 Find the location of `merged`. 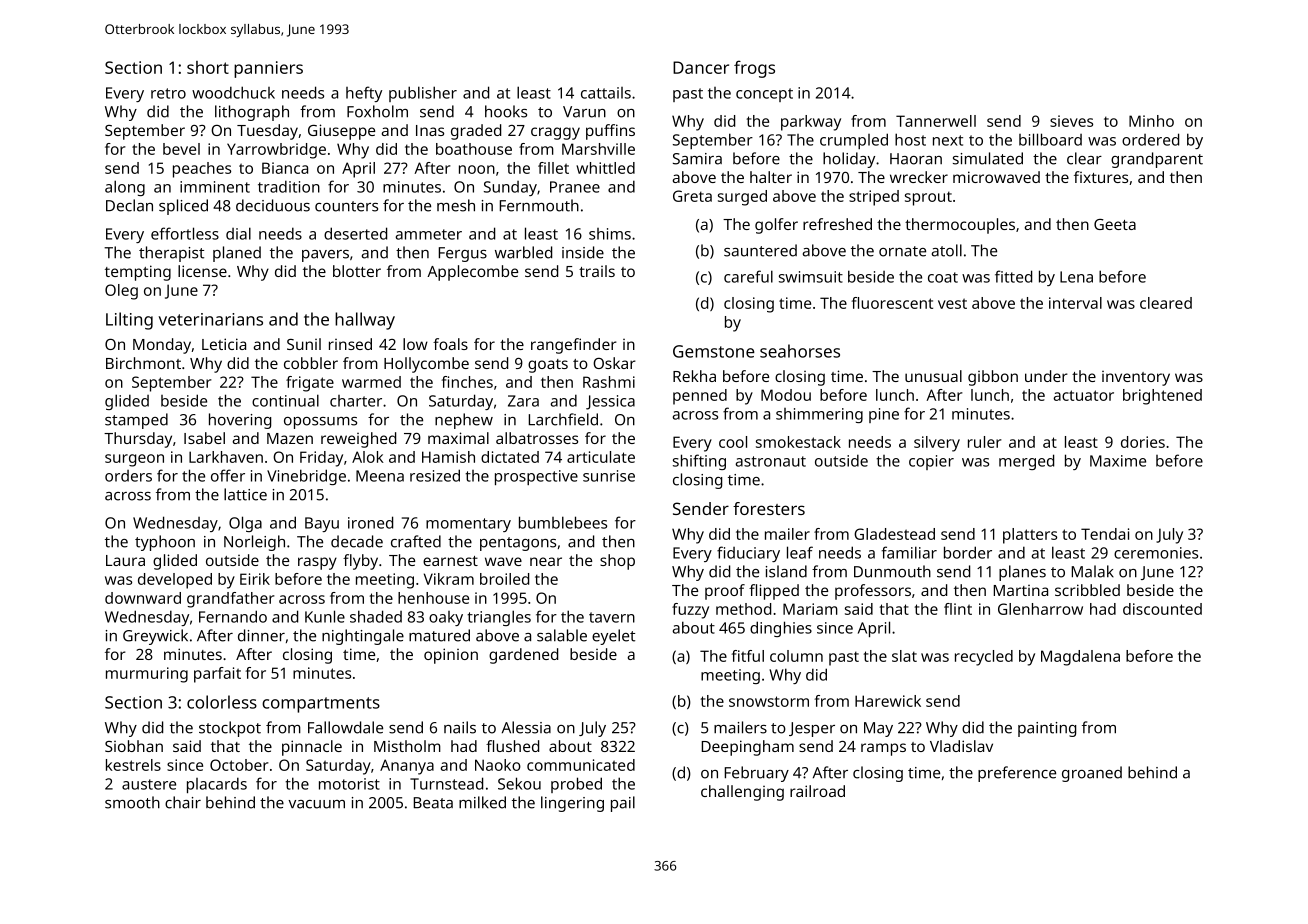

merged is located at coordinates (1026, 462).
